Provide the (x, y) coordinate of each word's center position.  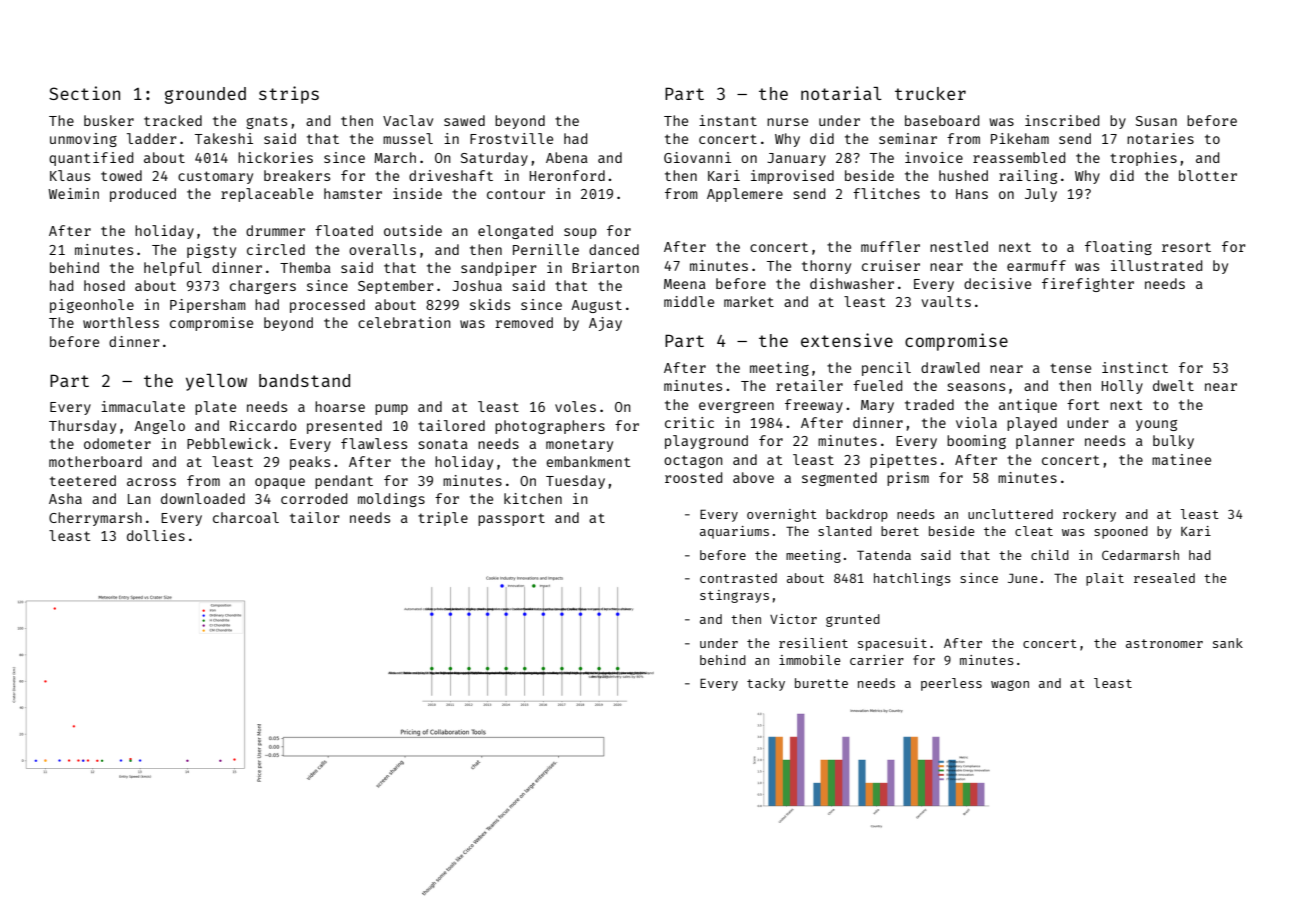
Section (84, 93)
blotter (1208, 175)
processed (327, 306)
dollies (156, 535)
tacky (766, 684)
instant (728, 120)
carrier (877, 660)
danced (614, 249)
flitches (886, 193)
